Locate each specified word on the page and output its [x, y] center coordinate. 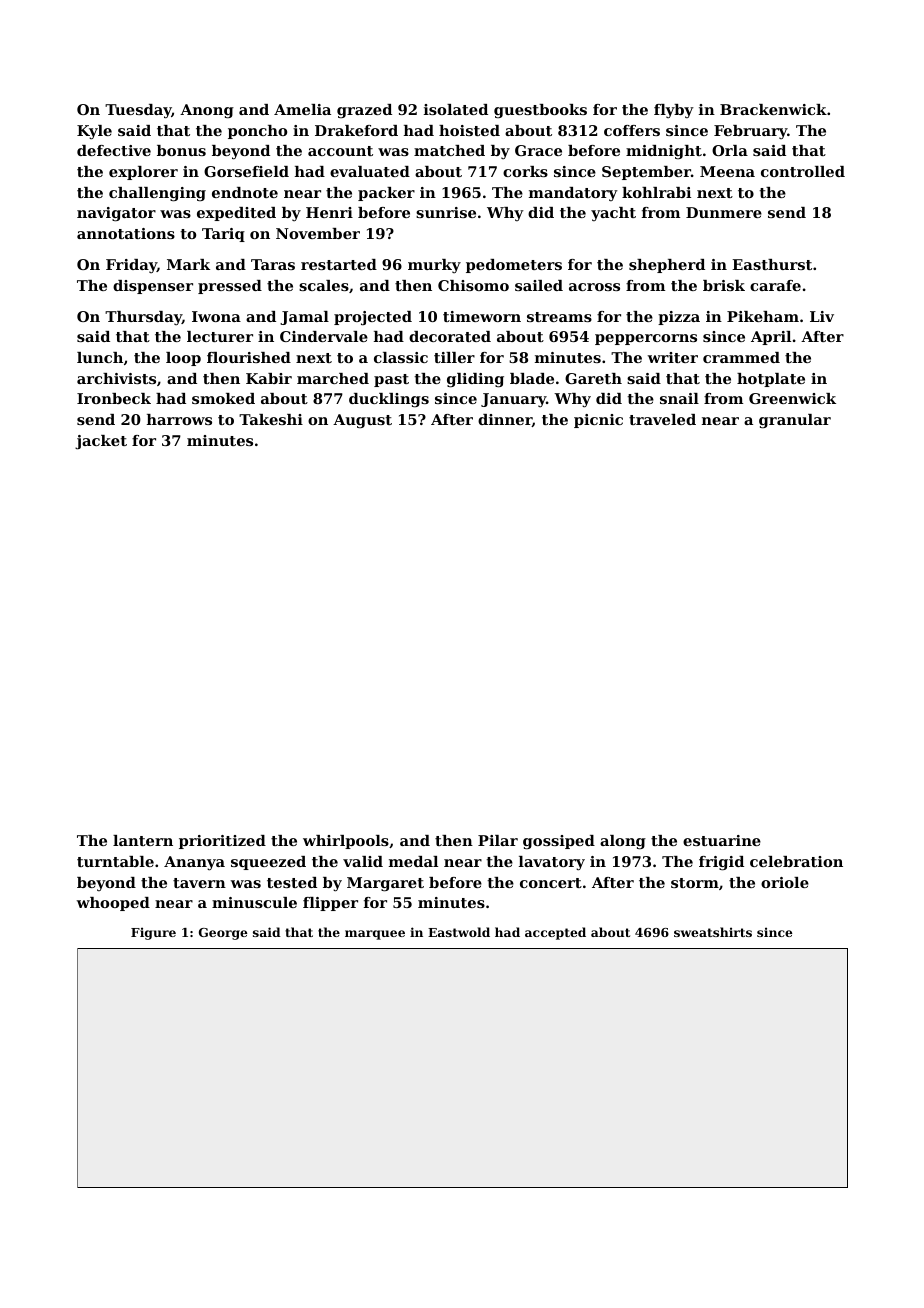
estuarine [722, 840]
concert [551, 883]
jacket [101, 442]
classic [401, 357]
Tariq [223, 235]
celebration [796, 861]
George [223, 934]
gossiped [559, 842]
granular [795, 421]
